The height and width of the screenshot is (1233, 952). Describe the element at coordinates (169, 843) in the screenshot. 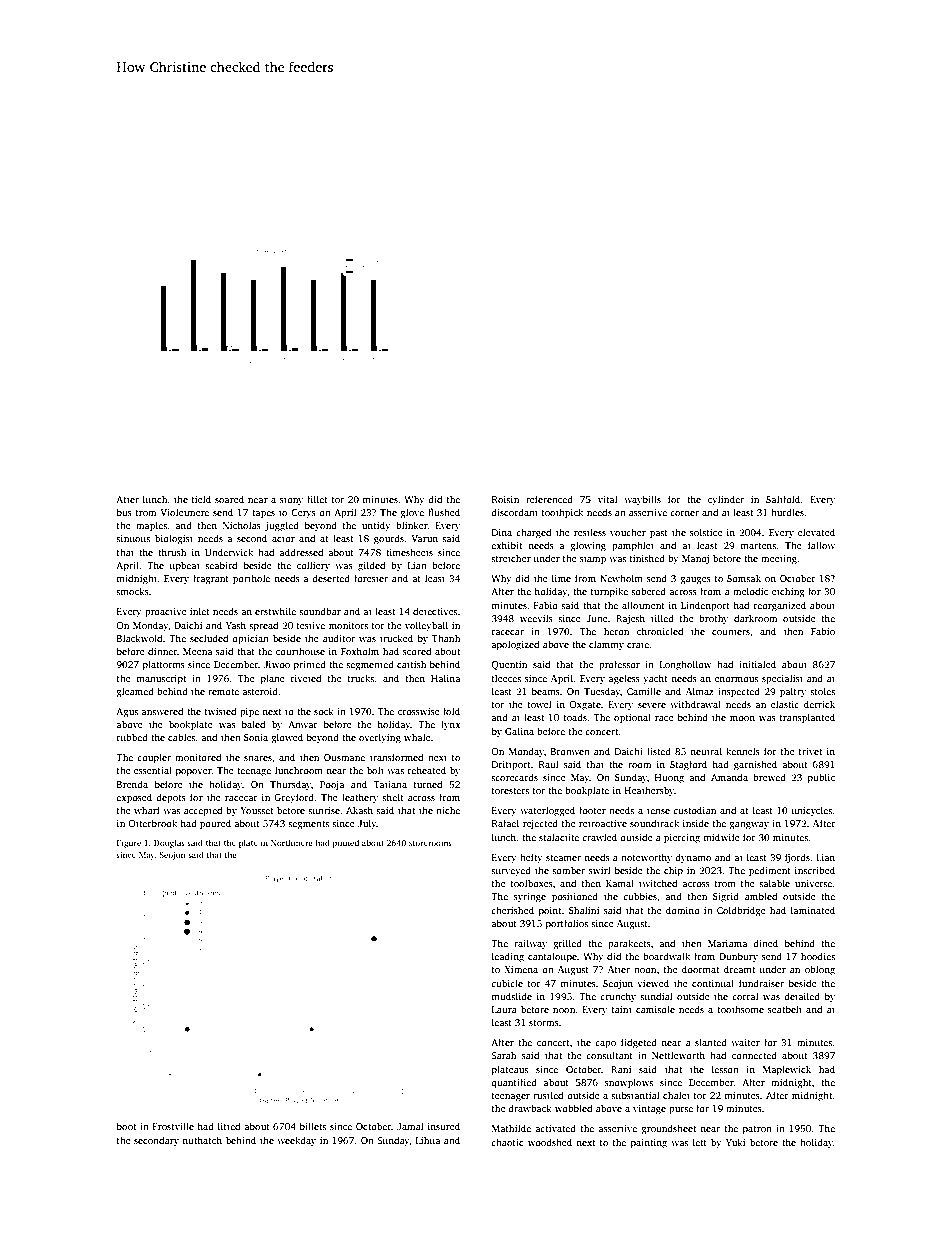

I see `Douglas` at that location.
